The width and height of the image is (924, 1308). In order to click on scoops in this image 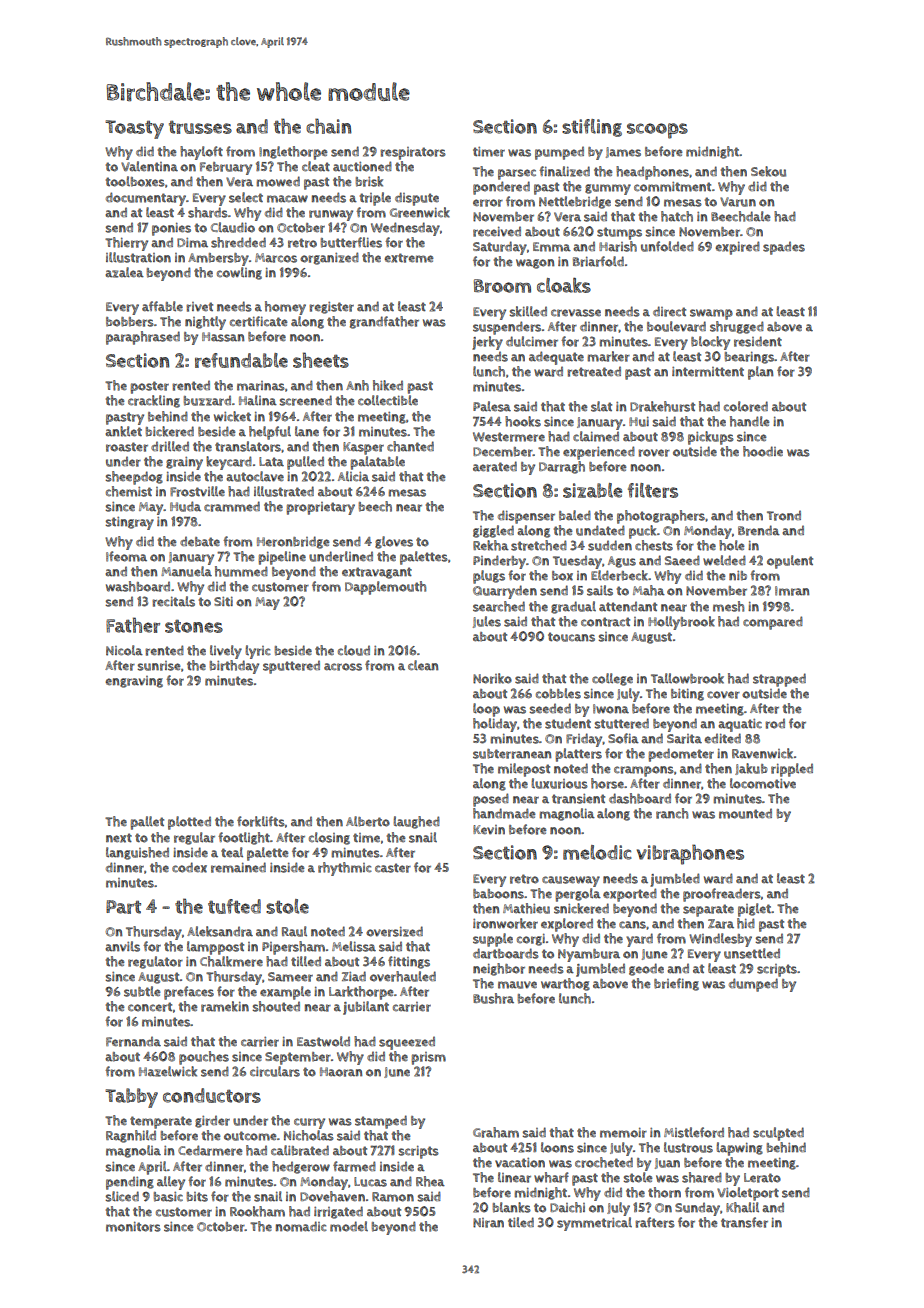, I will do `click(657, 131)`.
